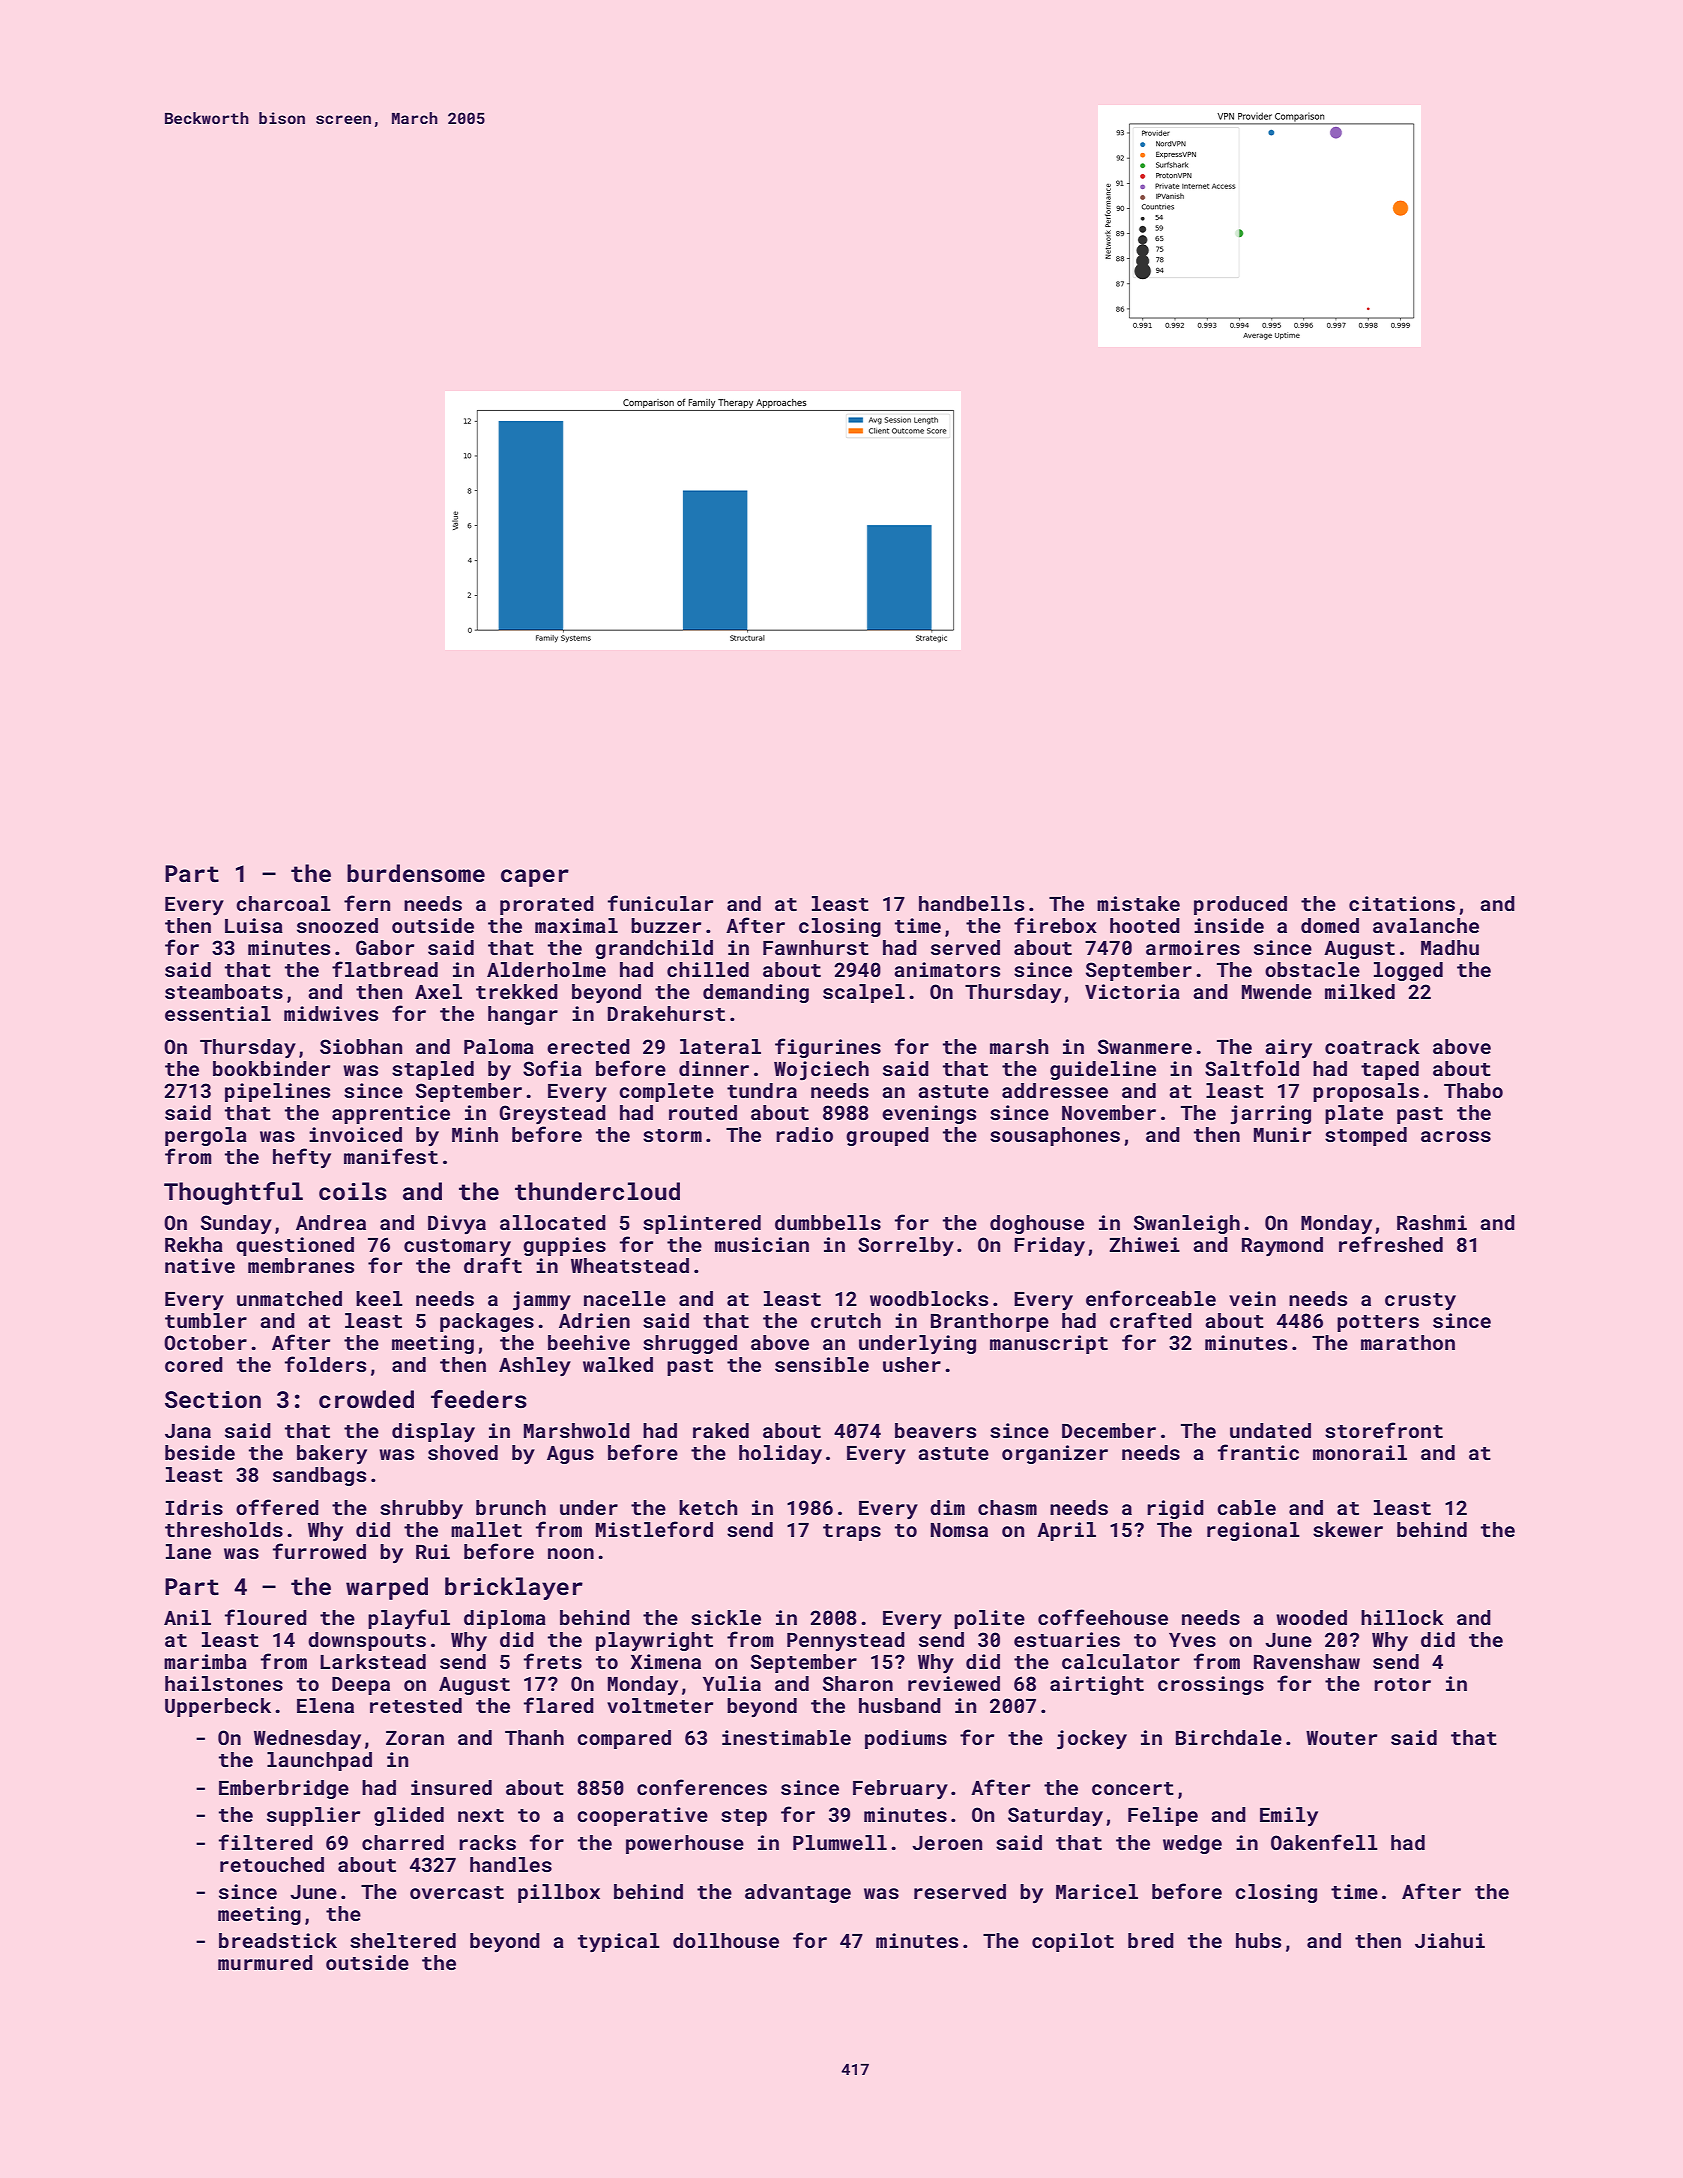  I want to click on bookbinder, so click(271, 1068).
